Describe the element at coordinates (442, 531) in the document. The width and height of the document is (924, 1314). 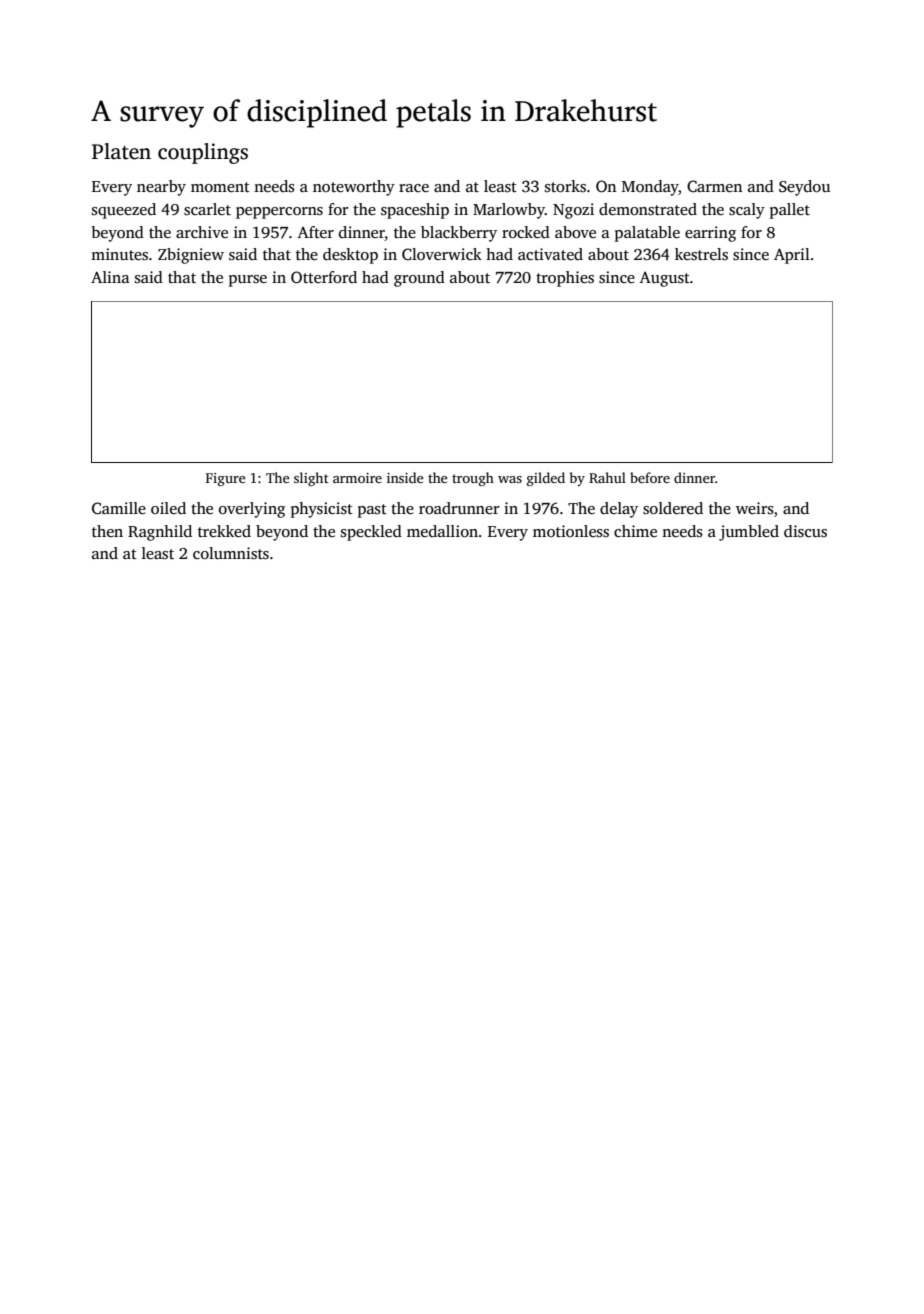
I see `medallion` at that location.
